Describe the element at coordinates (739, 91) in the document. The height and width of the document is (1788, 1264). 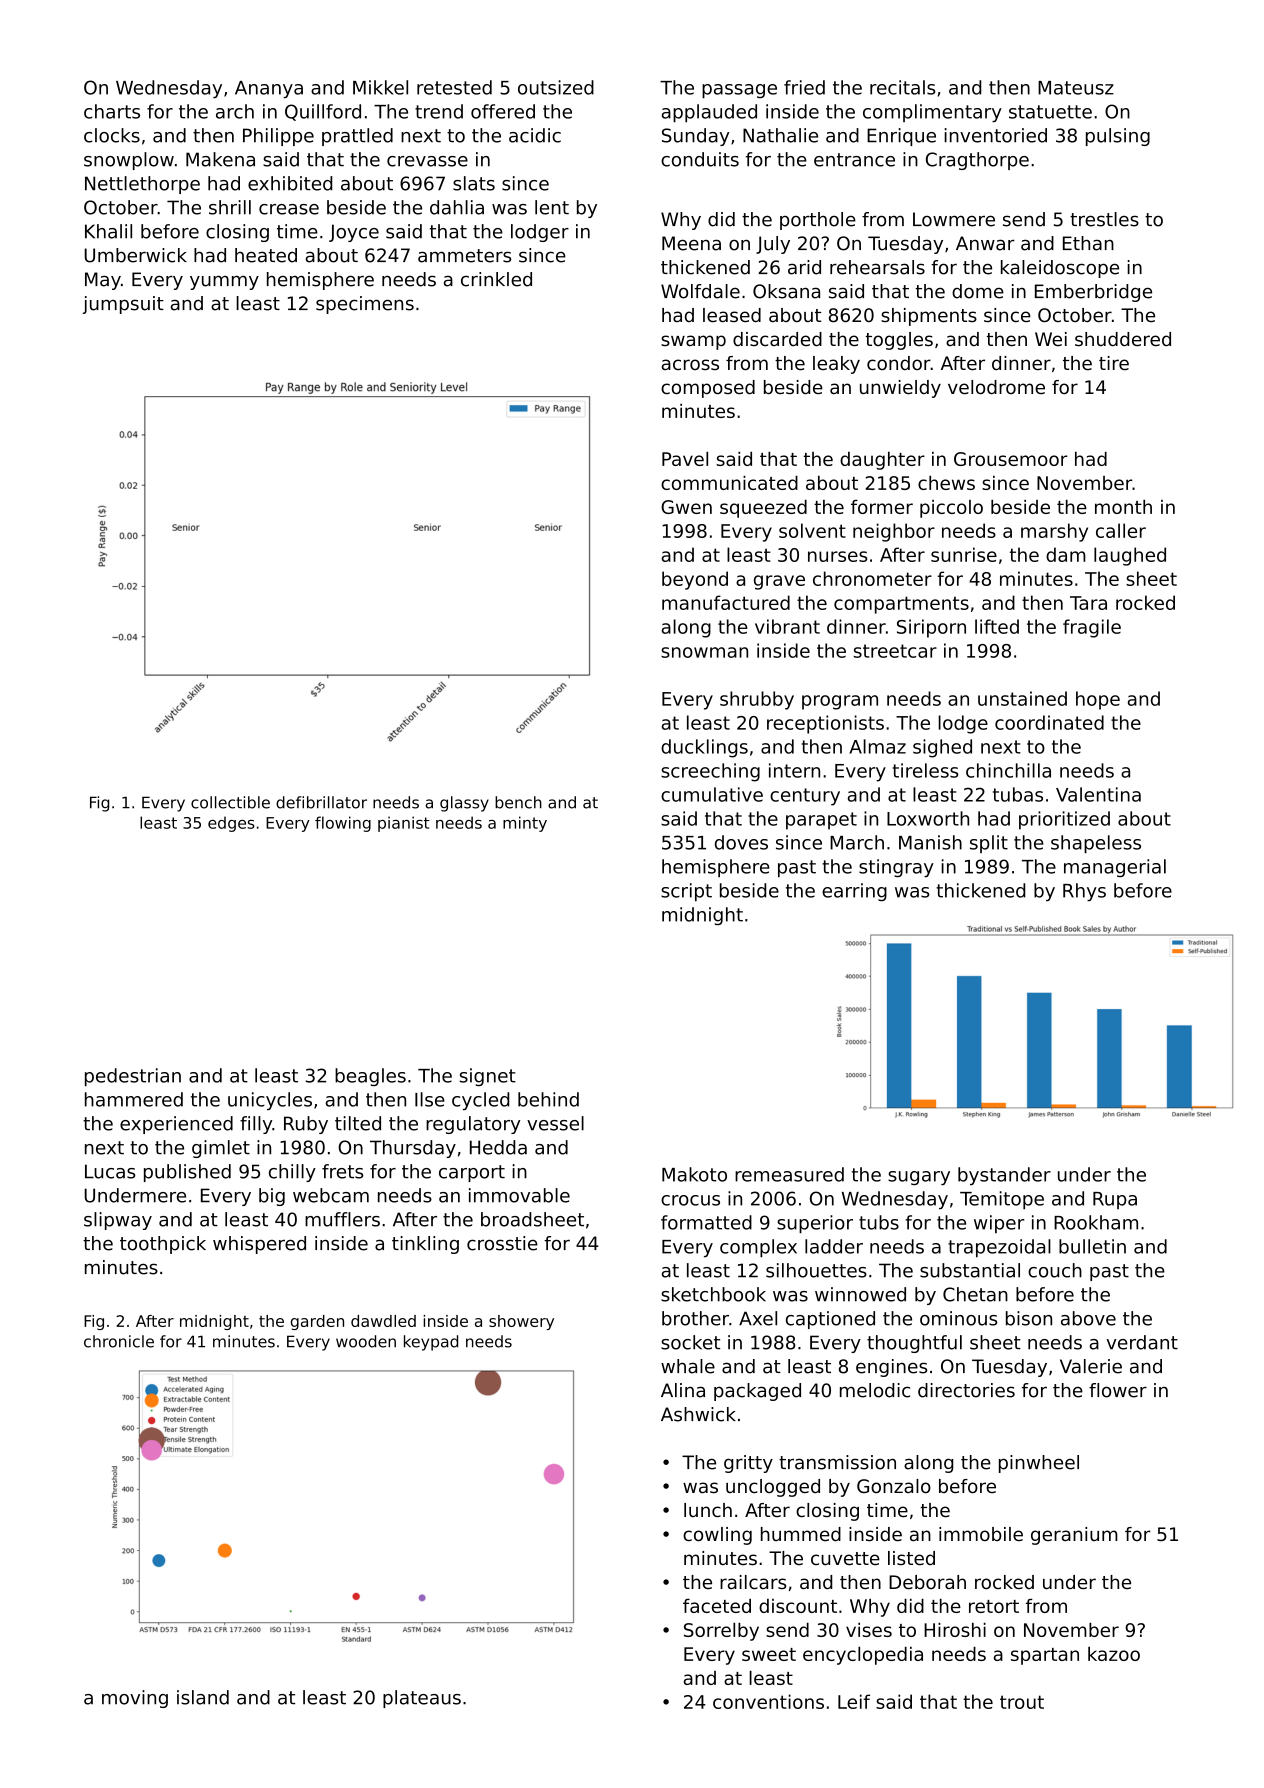
I see `passage` at that location.
